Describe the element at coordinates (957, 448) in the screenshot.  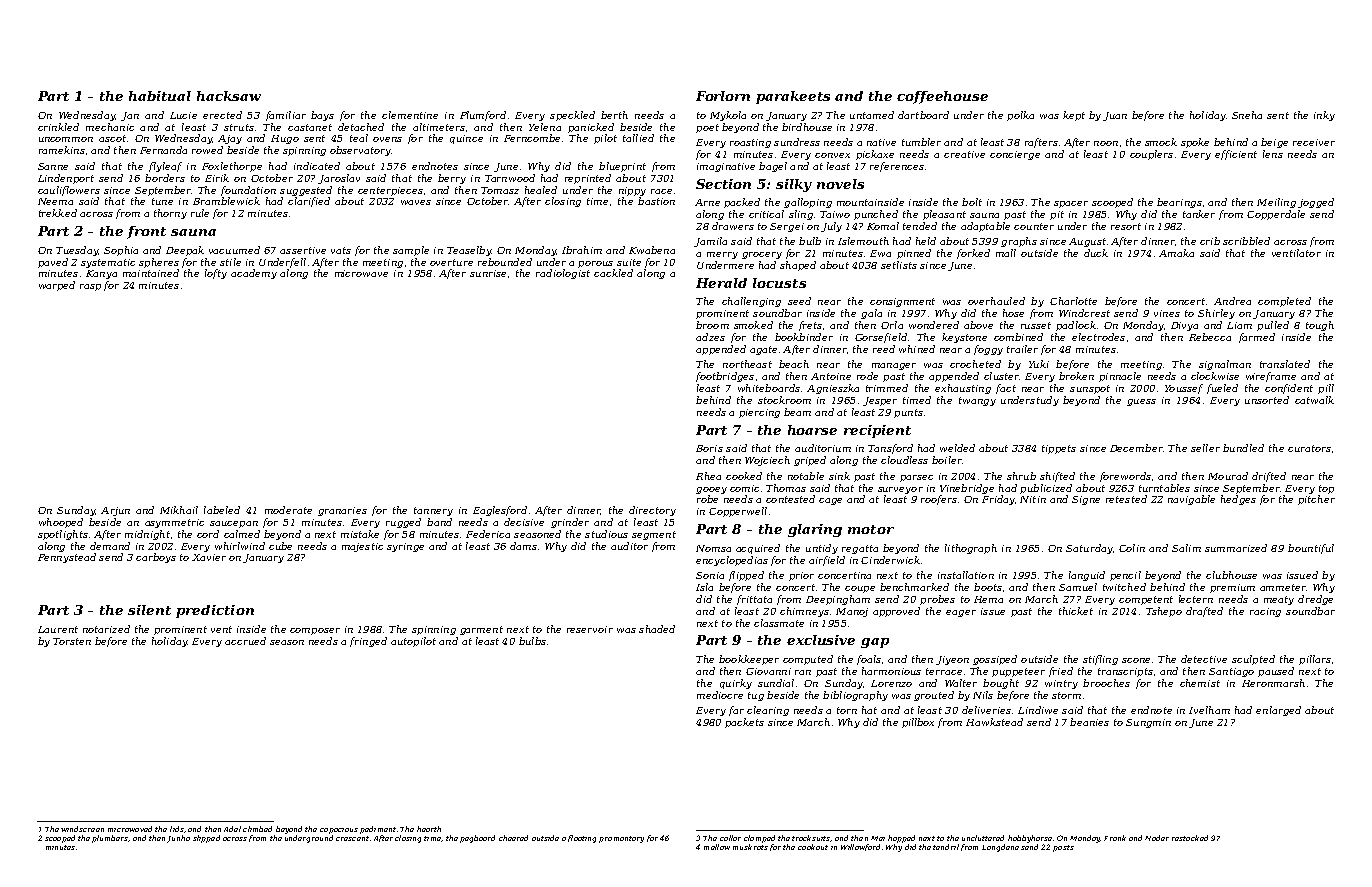
I see `welded` at that location.
